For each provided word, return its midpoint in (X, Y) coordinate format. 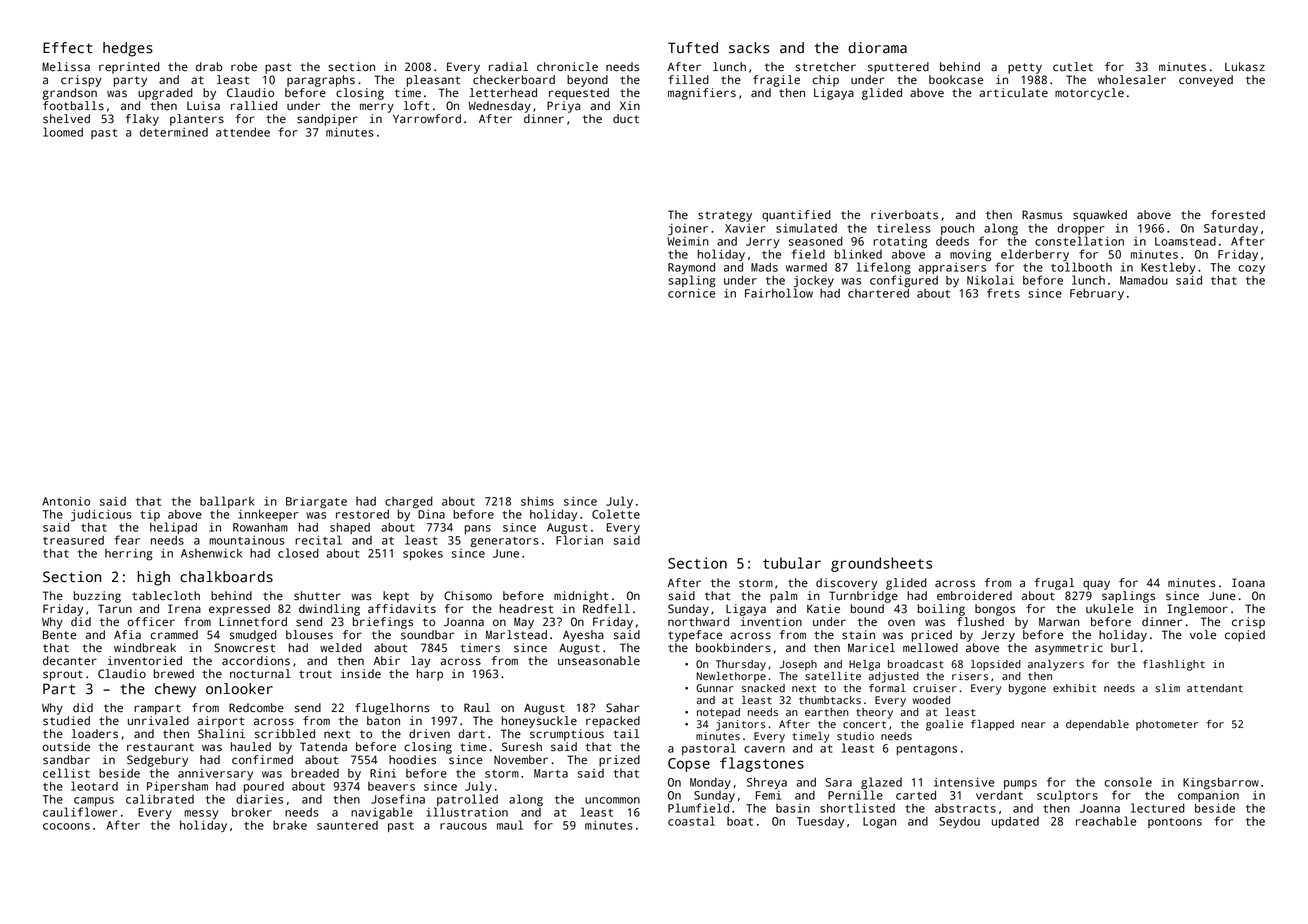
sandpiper (327, 120)
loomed (63, 132)
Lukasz (1245, 67)
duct (626, 119)
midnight (581, 597)
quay (1096, 585)
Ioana (1248, 583)
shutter (317, 596)
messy (201, 815)
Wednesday (499, 107)
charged (409, 502)
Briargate (316, 502)
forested (1238, 215)
